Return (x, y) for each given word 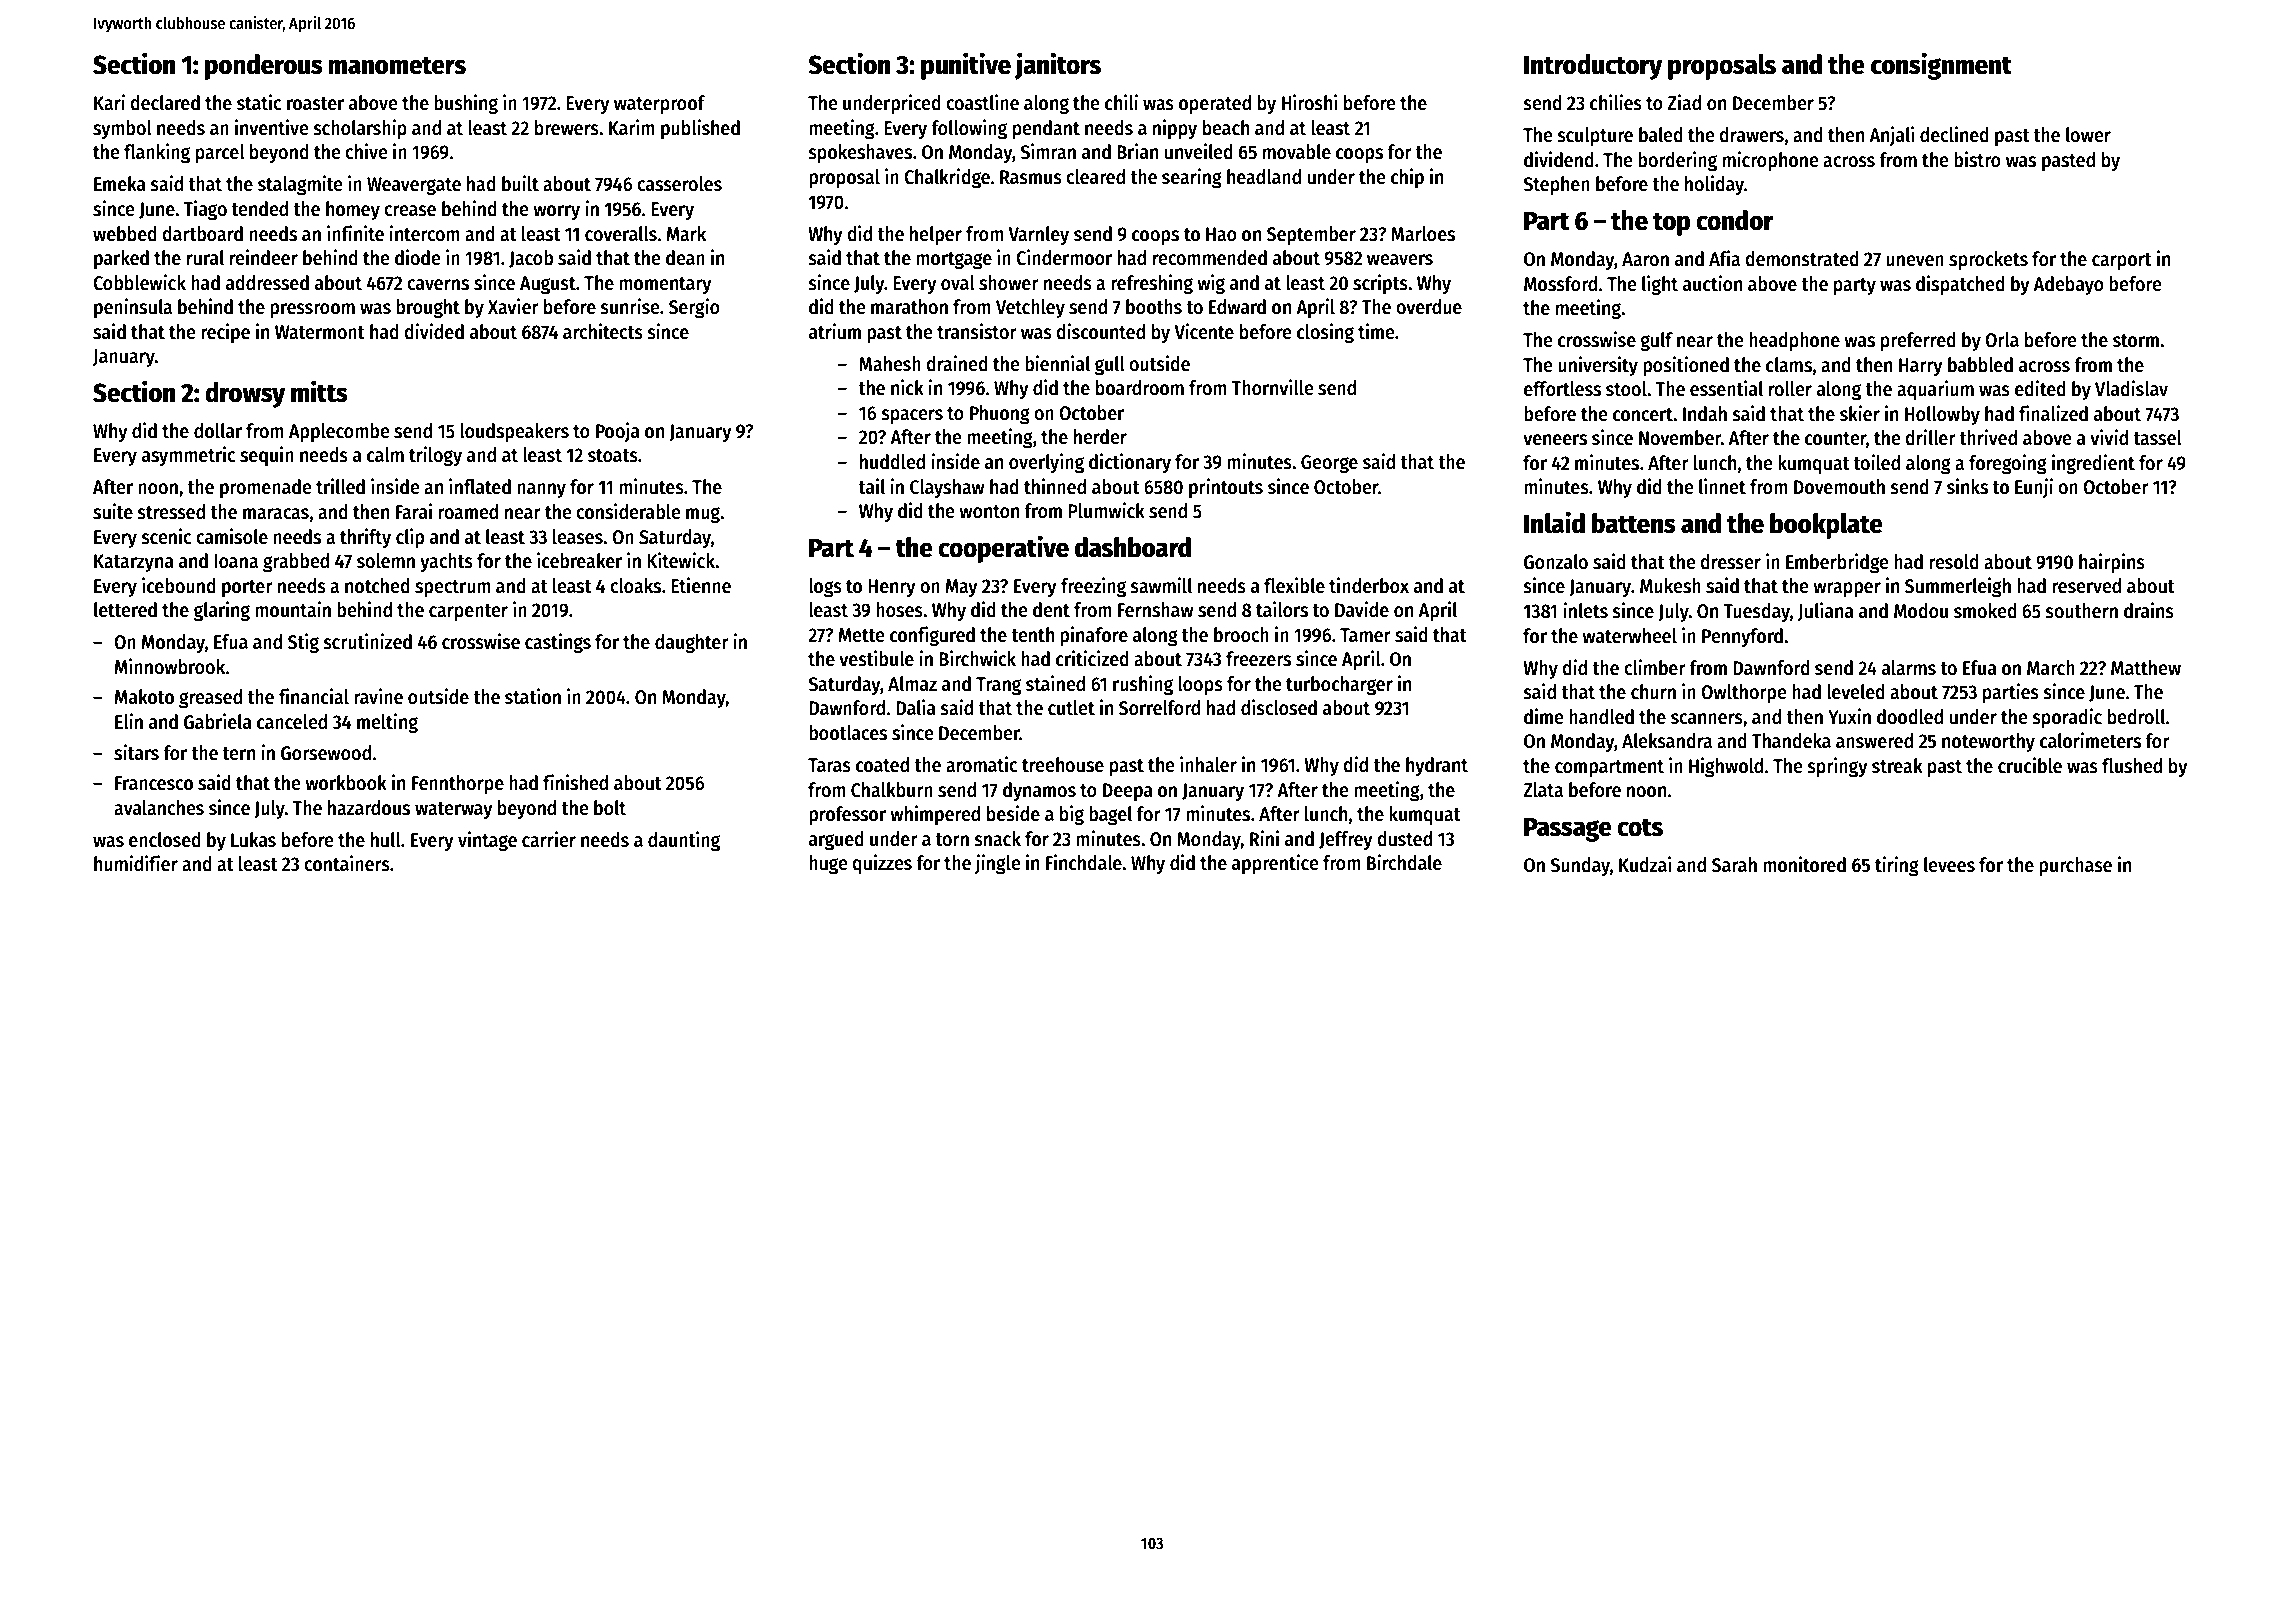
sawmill (1161, 585)
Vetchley (1030, 308)
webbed (125, 234)
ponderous (264, 67)
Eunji (2034, 488)
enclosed (165, 840)
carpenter (468, 612)
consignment (1941, 66)
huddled (892, 462)
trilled (340, 486)
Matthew (2146, 668)
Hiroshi (1310, 102)
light (1660, 285)
